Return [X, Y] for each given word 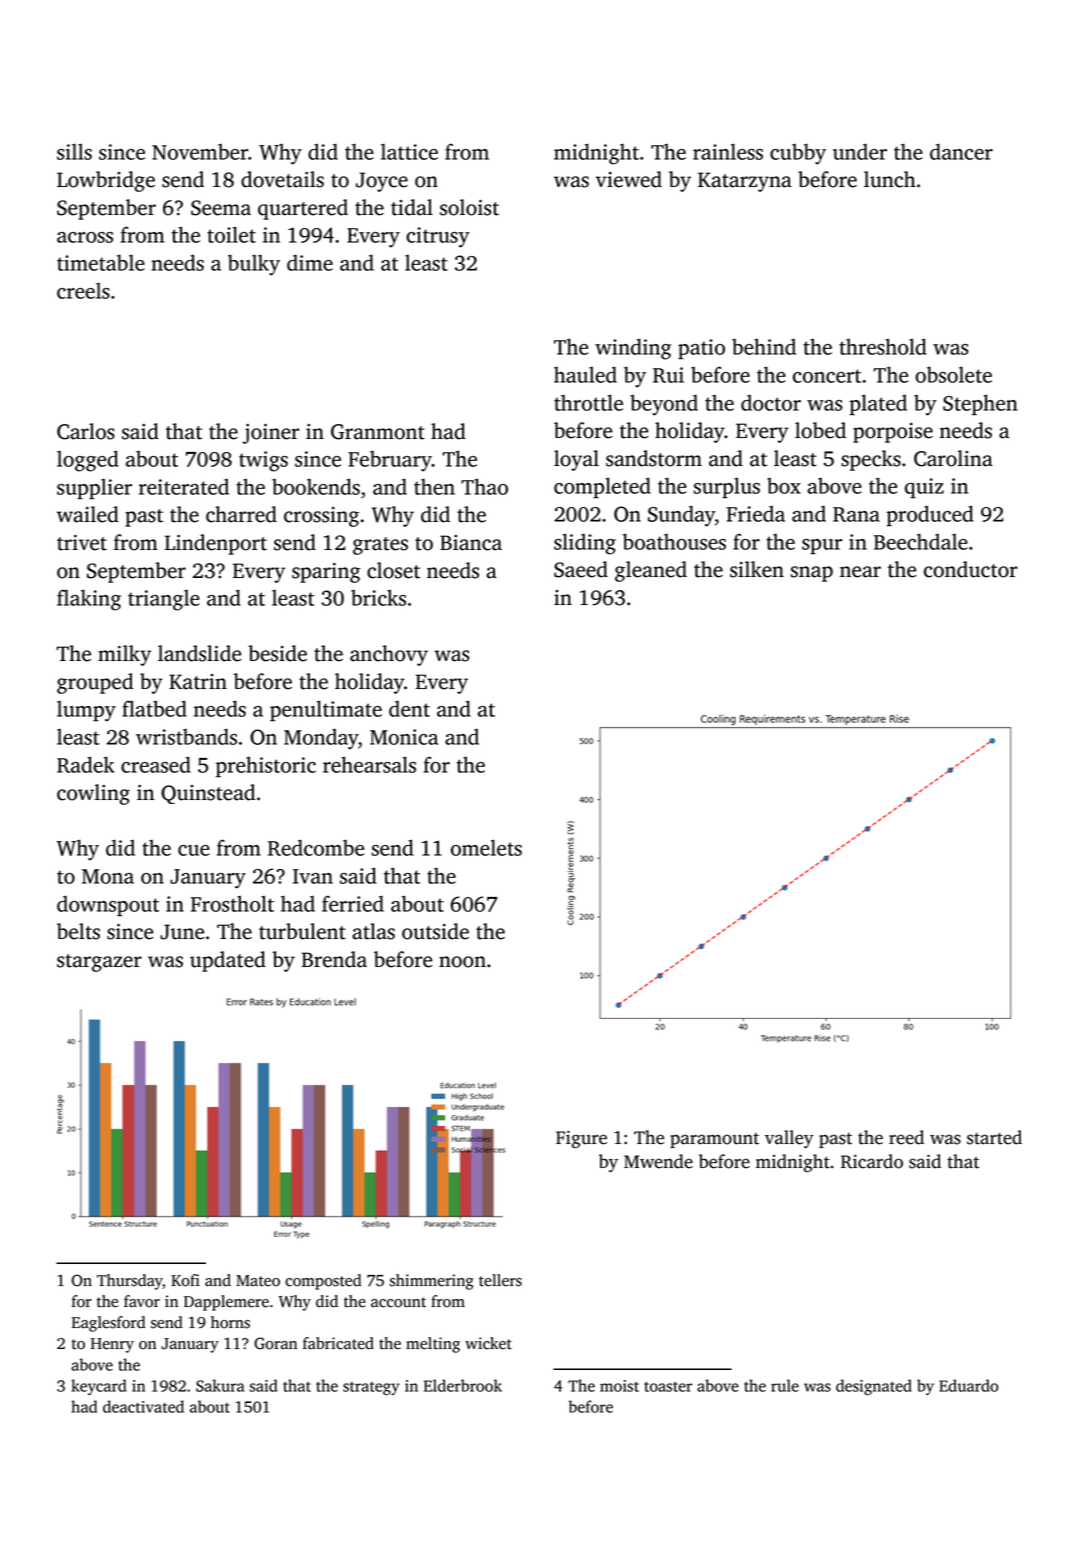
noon [462, 962]
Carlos [86, 431]
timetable [101, 262]
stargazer [99, 963]
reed [906, 1137]
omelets [486, 847]
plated [878, 404]
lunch [890, 179]
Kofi [185, 1280]
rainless [728, 151]
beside [277, 653]
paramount [714, 1140]
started [994, 1137]
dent [409, 709]
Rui [668, 375]
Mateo [258, 1281]
